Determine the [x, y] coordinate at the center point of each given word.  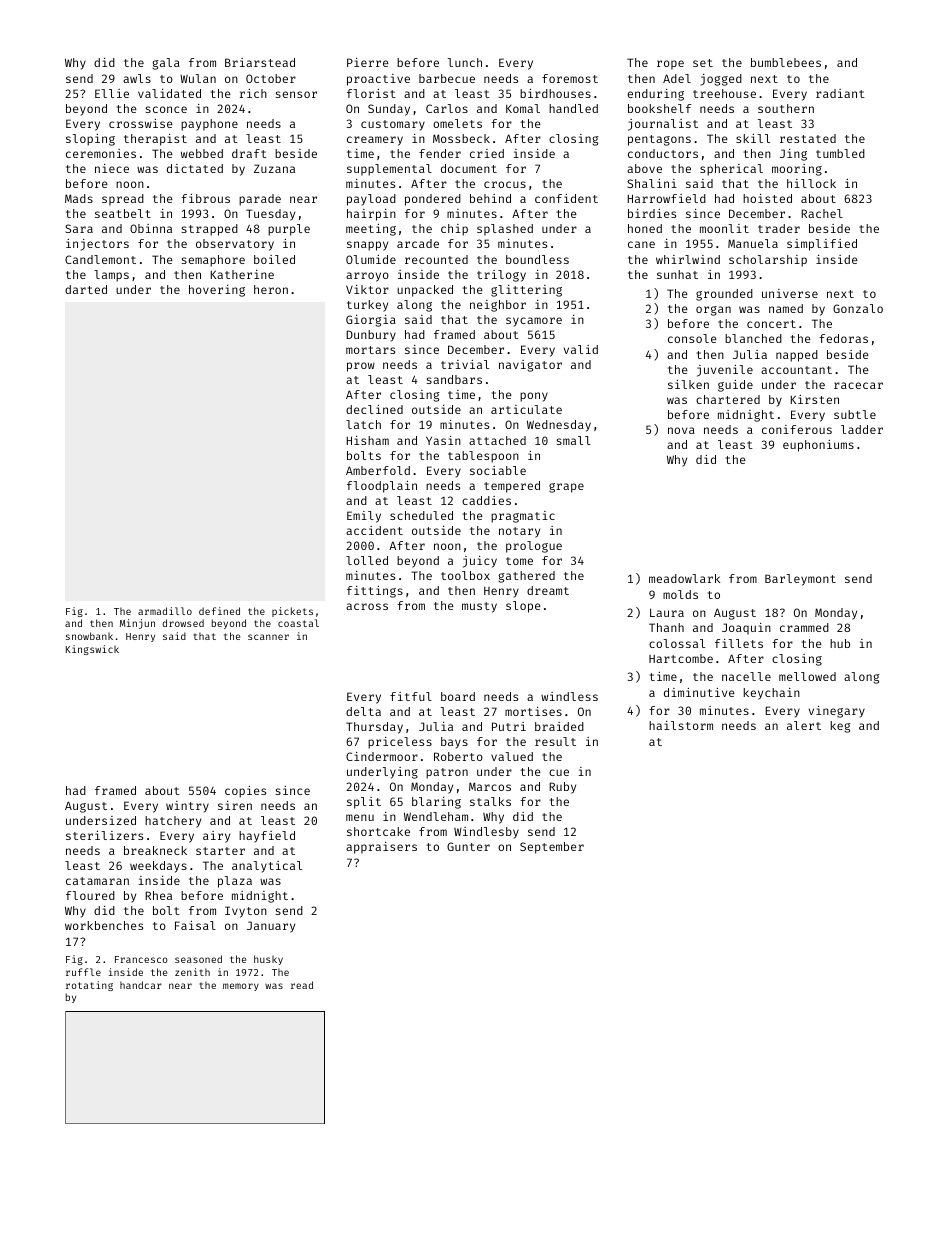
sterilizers [104, 835]
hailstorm [681, 725]
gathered [526, 577]
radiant [840, 93]
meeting [371, 230]
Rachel [822, 213]
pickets [292, 612]
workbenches [104, 925]
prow [361, 367]
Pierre [368, 62]
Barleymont [800, 580]
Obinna [151, 228]
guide [735, 386]
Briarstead [260, 62]
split [364, 803]
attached [497, 440]
